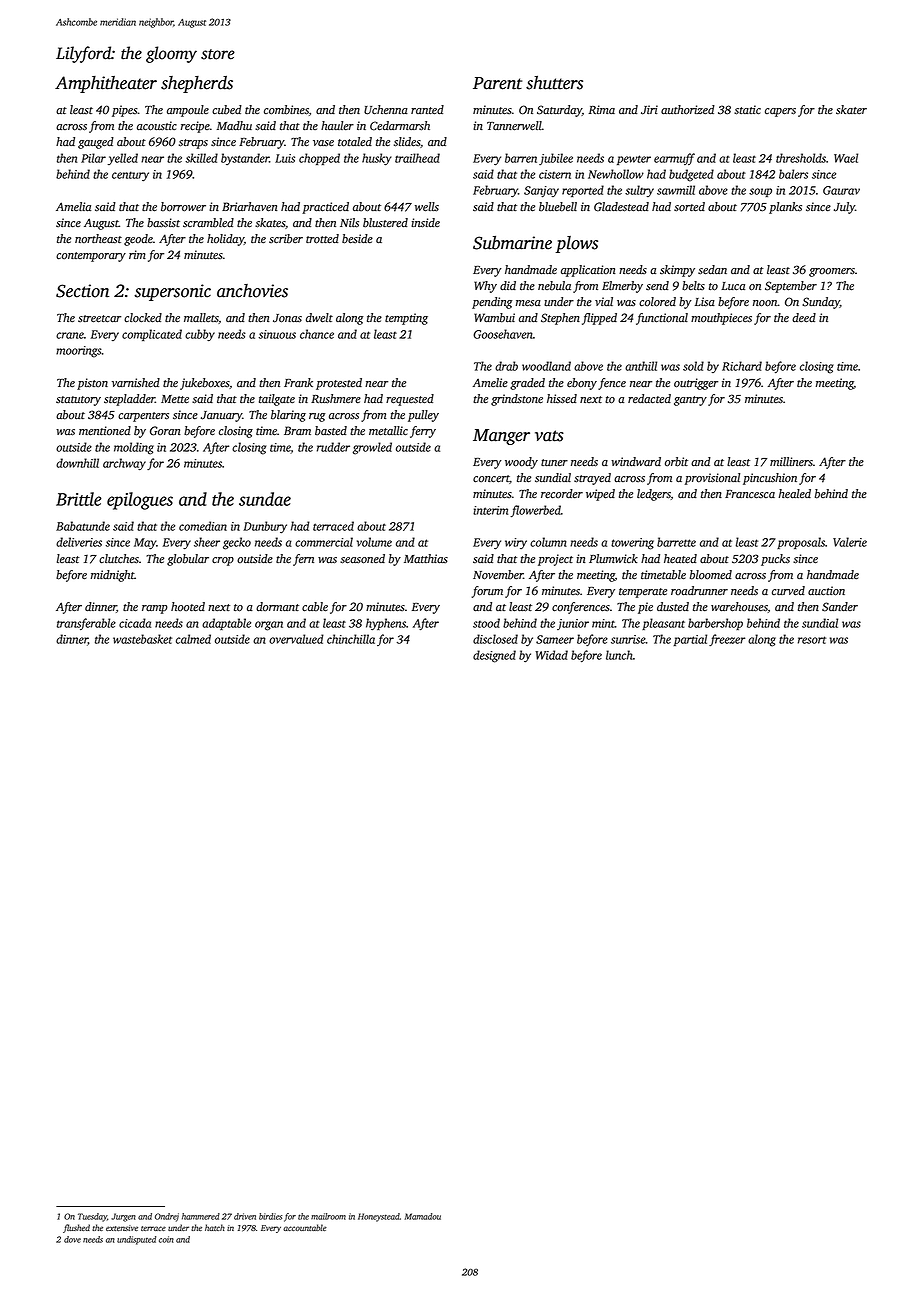 This image has width=924, height=1308. Describe the element at coordinates (106, 84) in the image. I see `Amphitheater` at that location.
